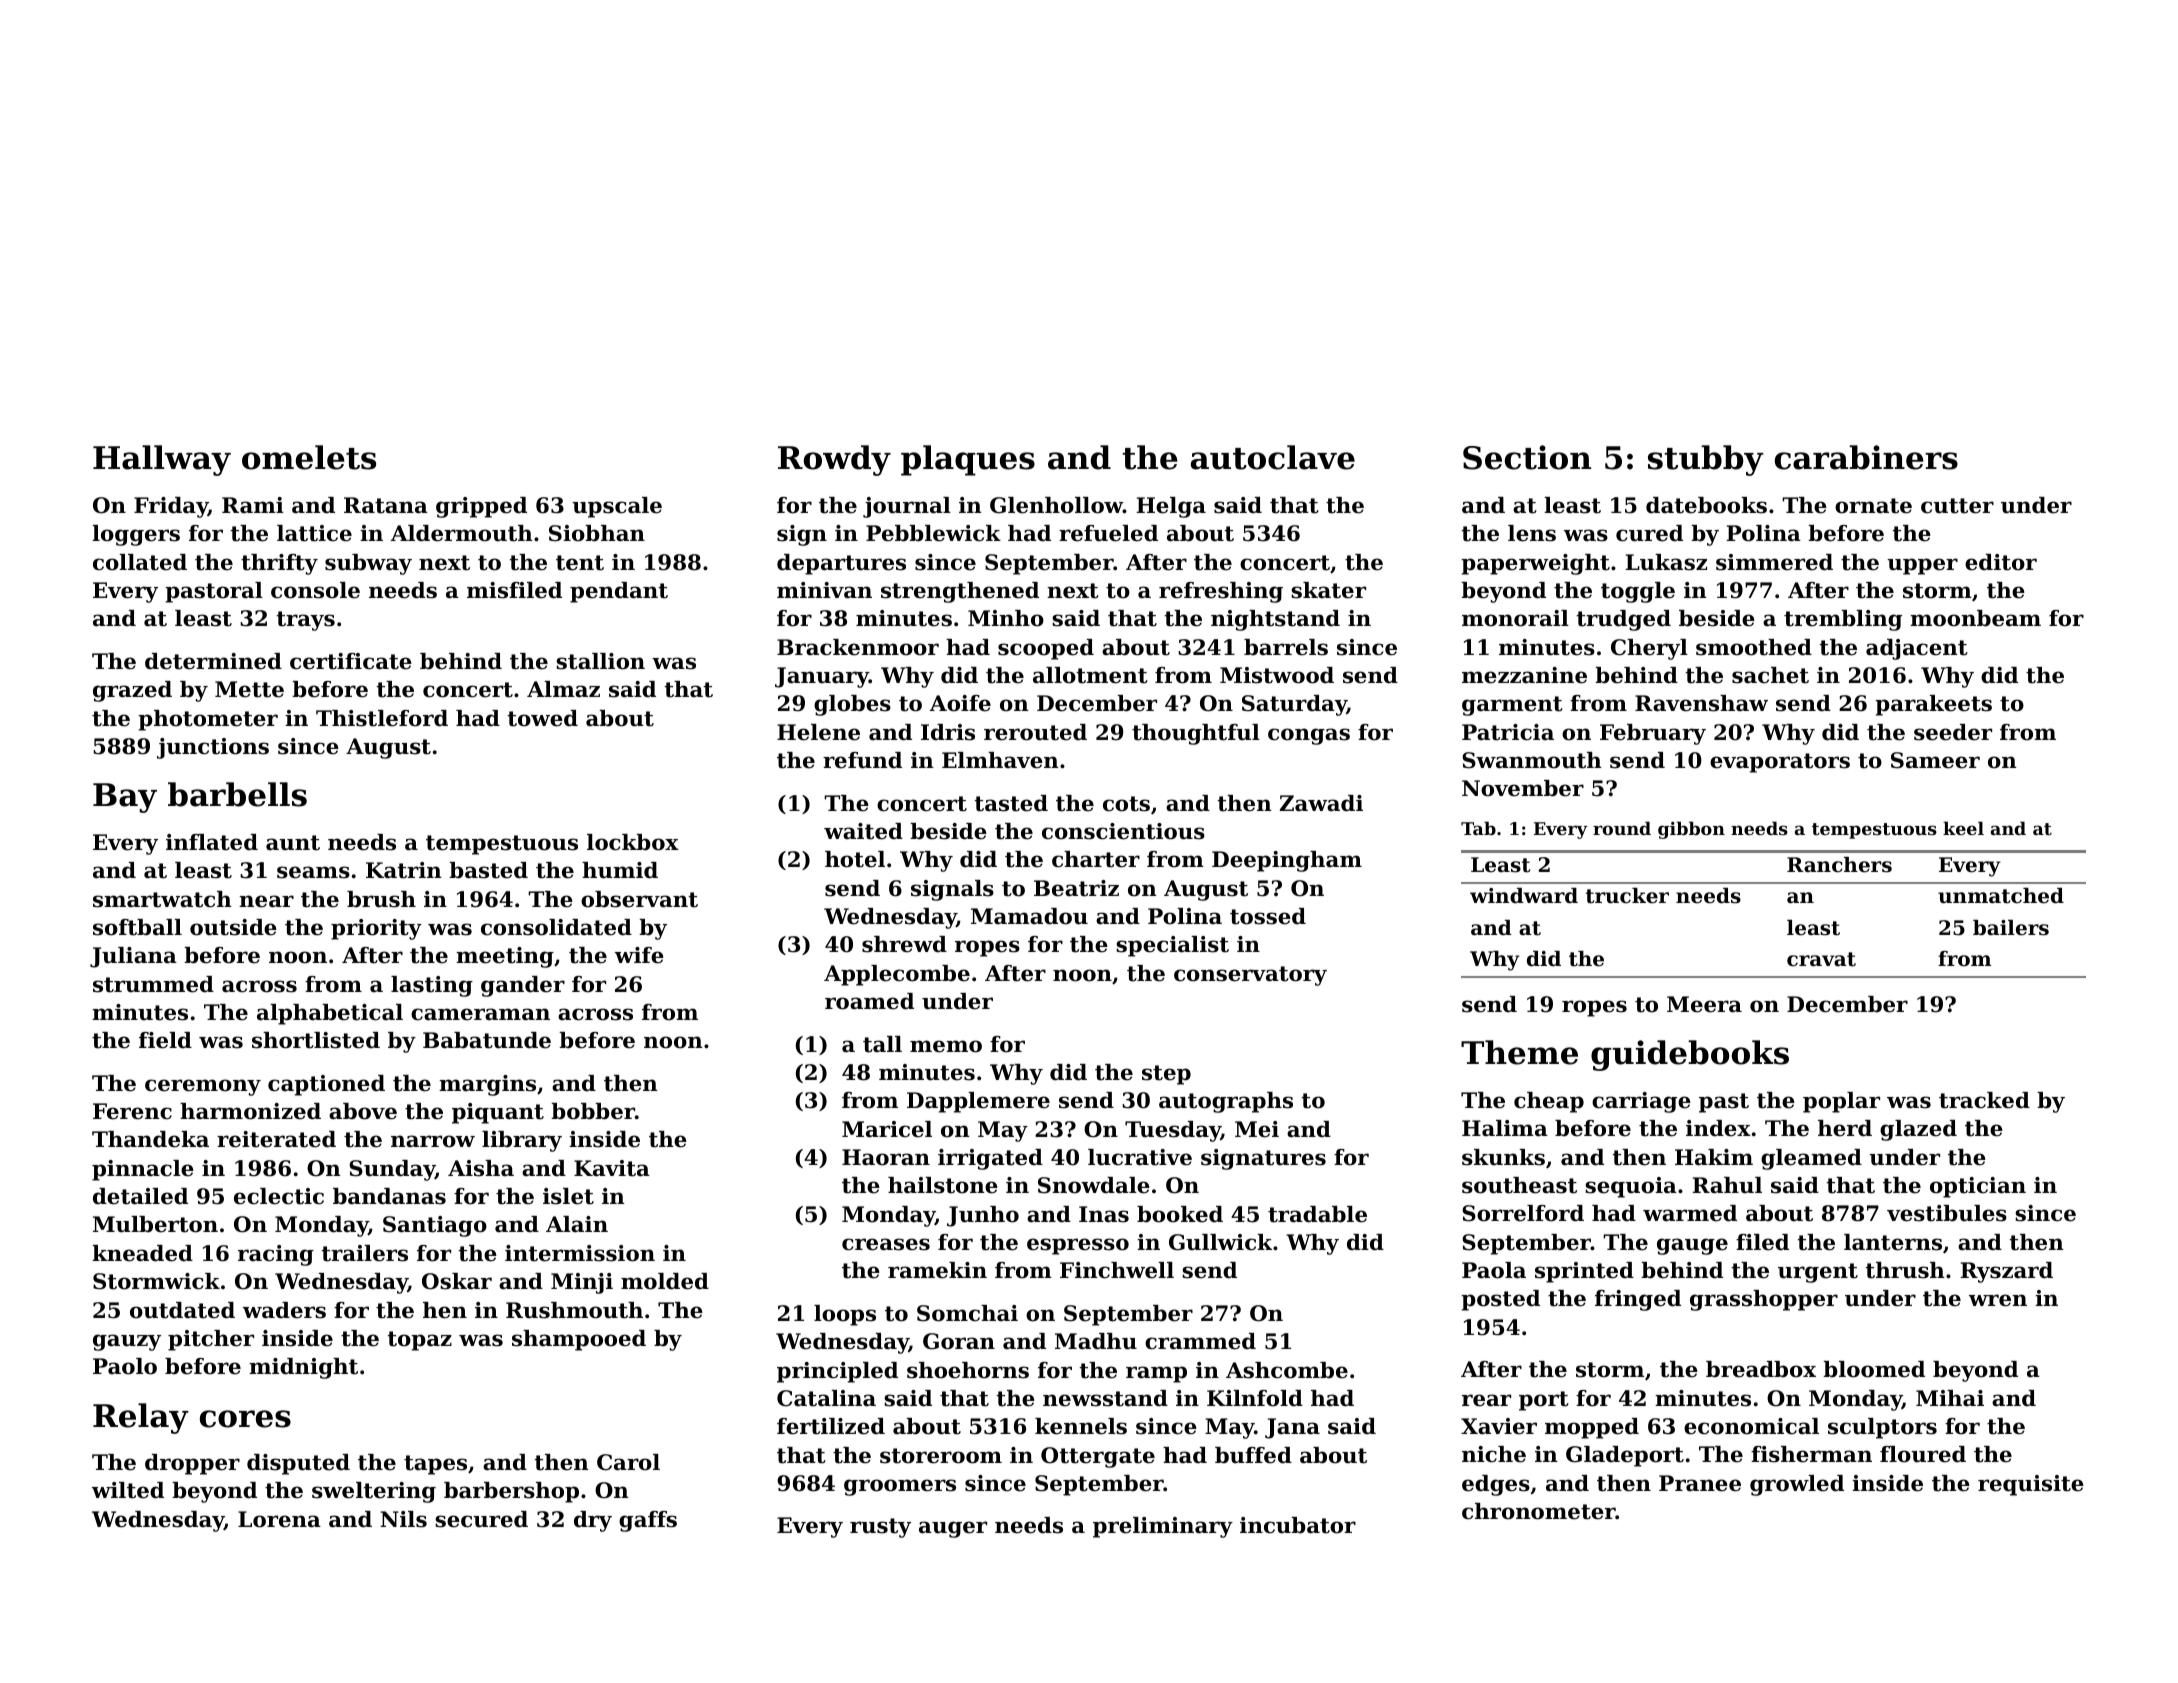  Describe the element at coordinates (983, 1216) in the document. I see `Junho` at that location.
